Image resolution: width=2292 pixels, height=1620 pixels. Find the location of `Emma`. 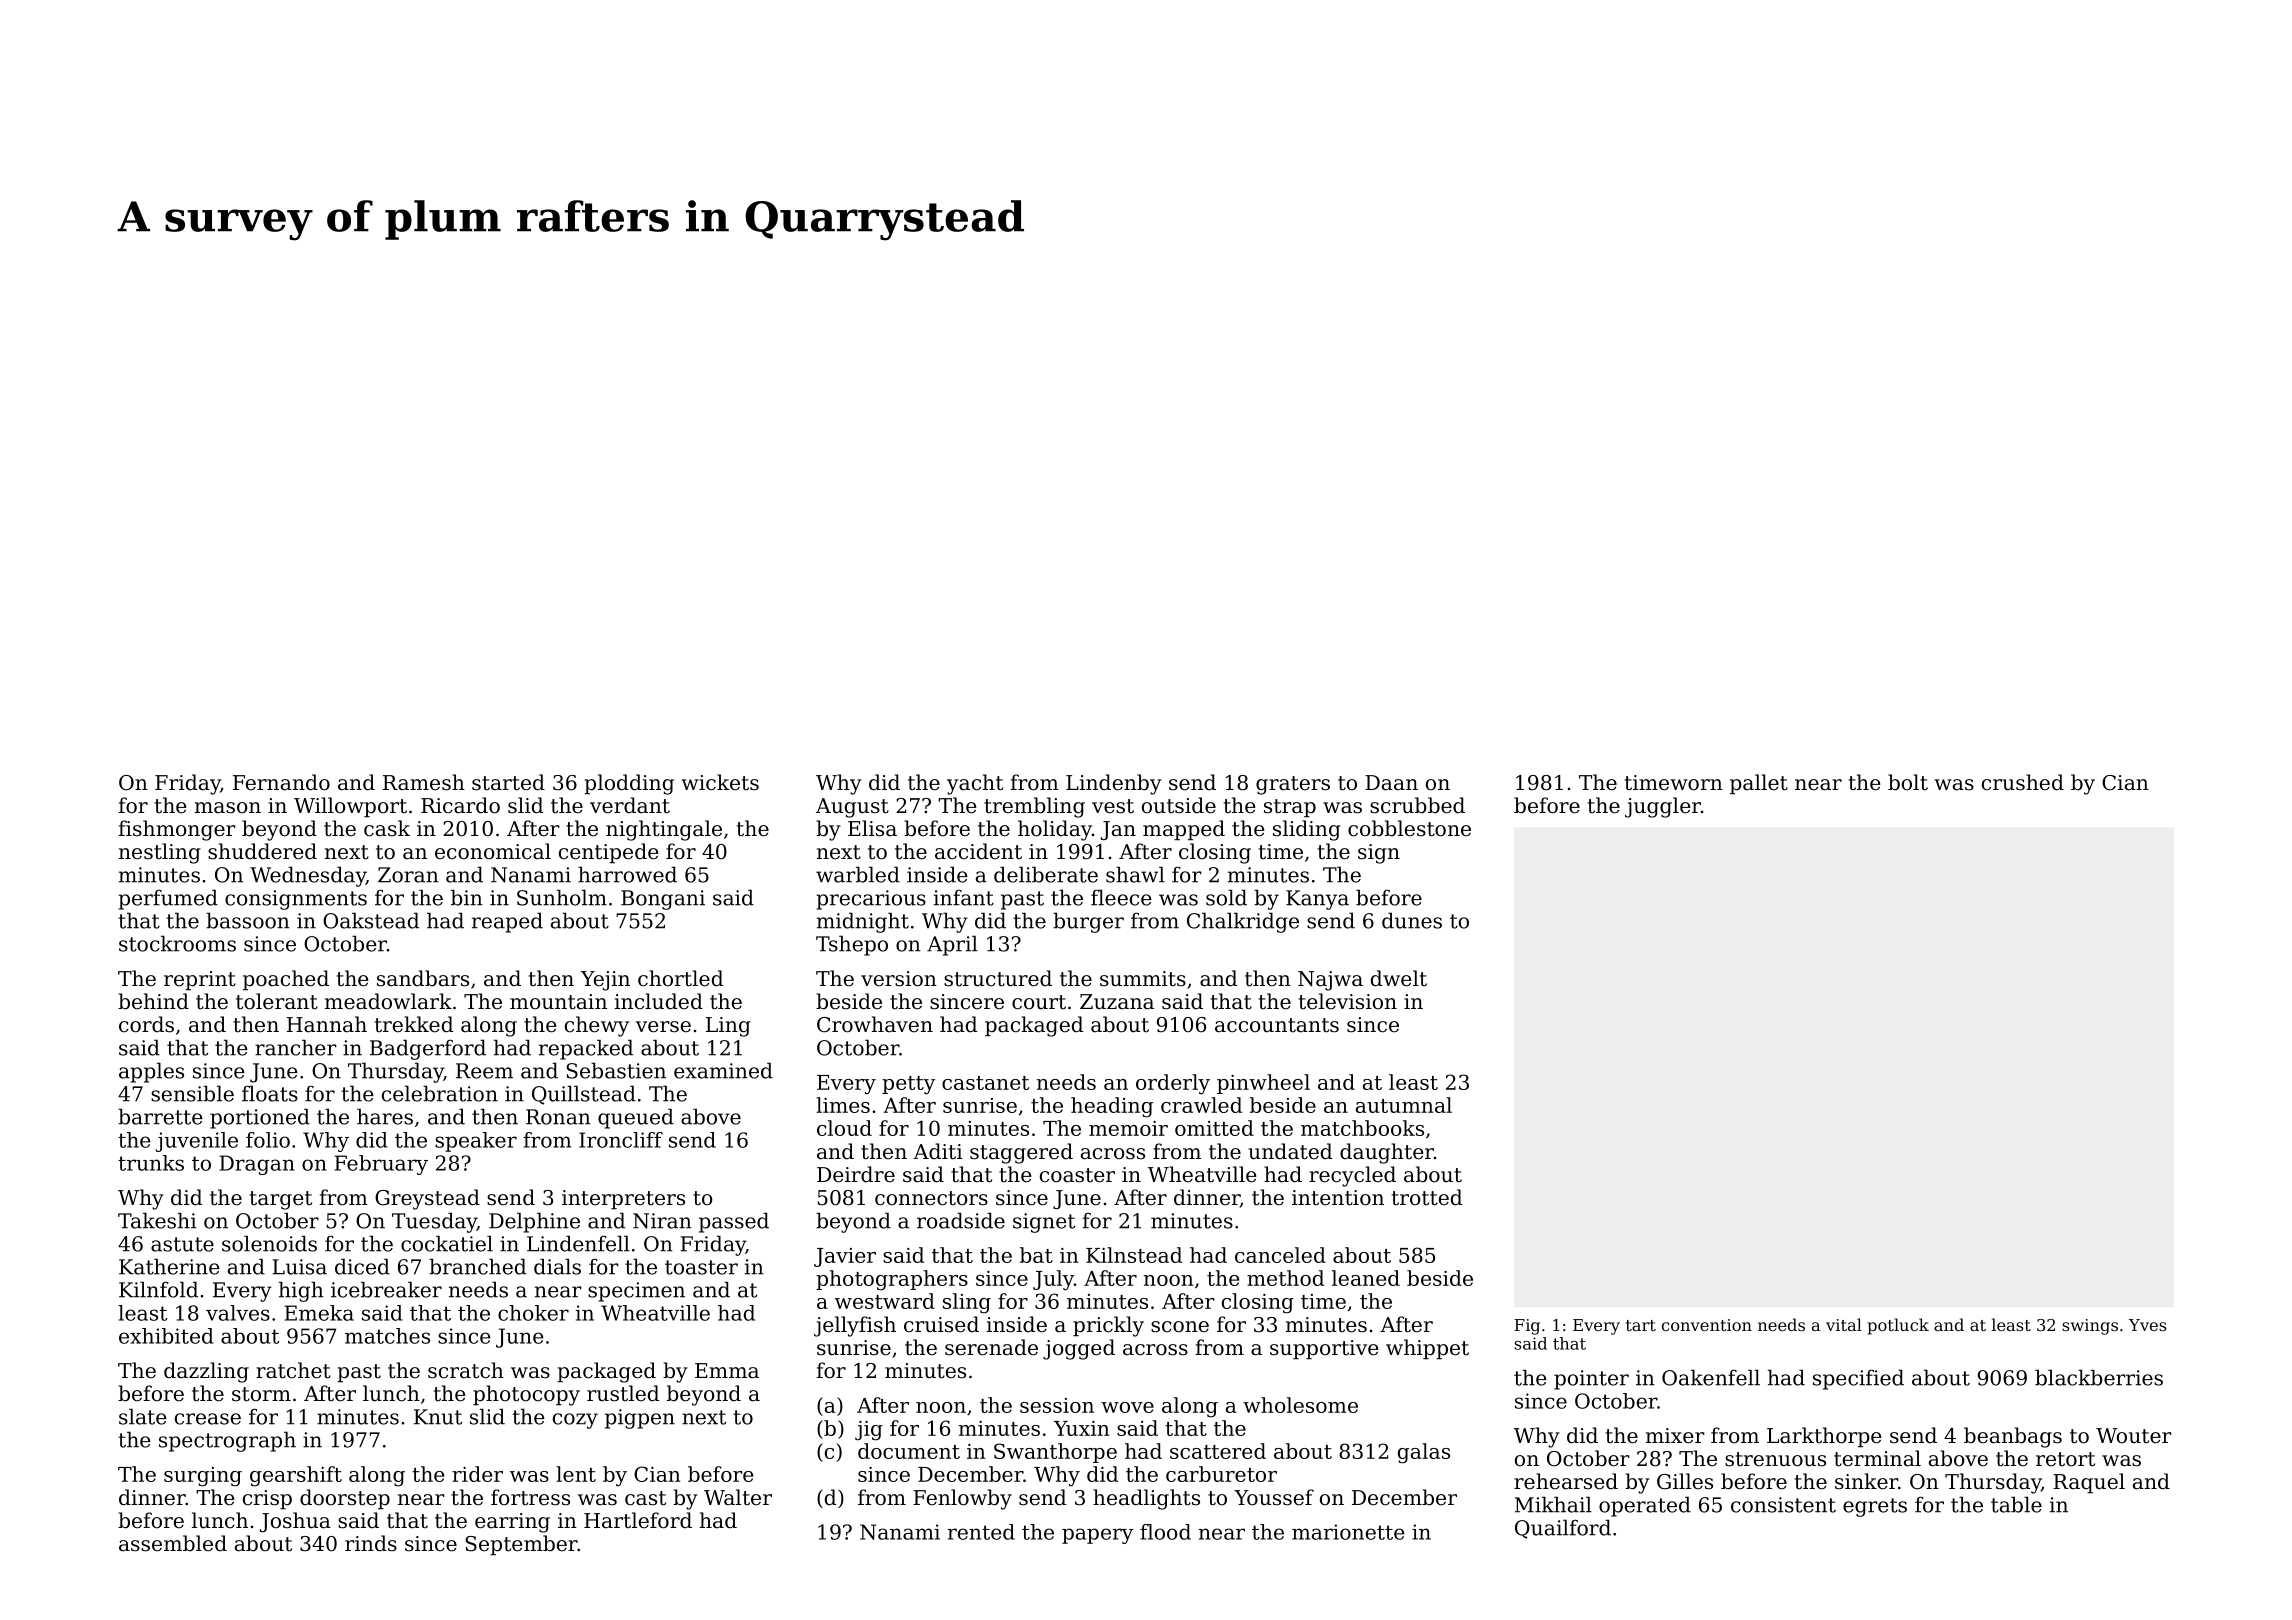

Emma is located at coordinates (727, 1371).
